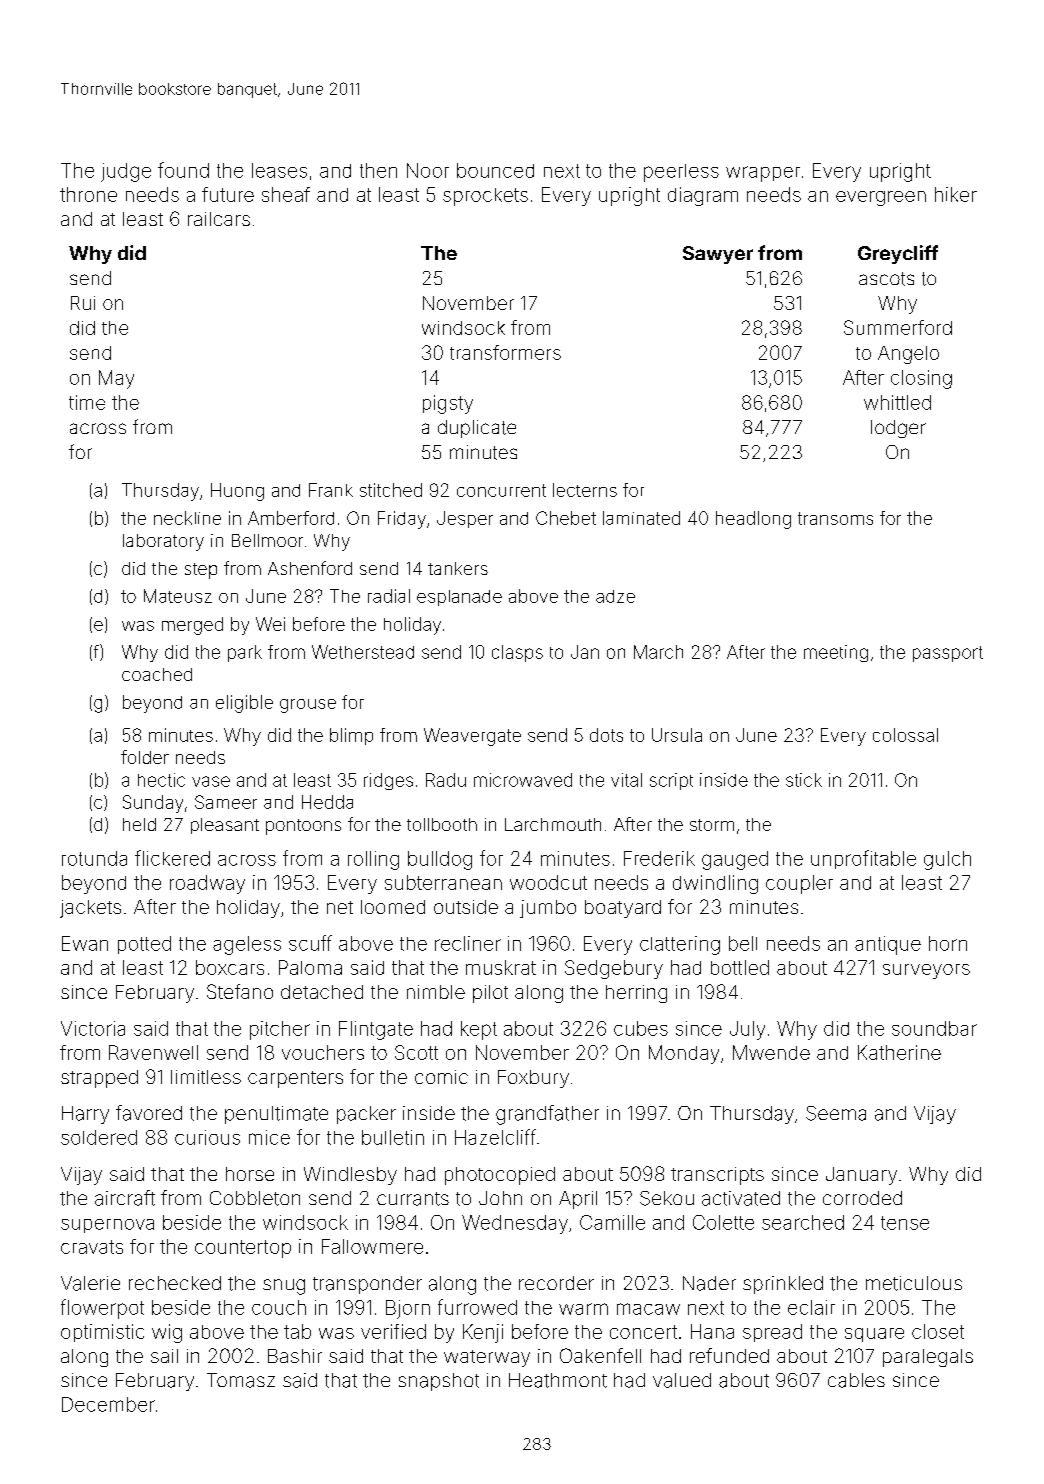  I want to click on transponder, so click(367, 1285).
